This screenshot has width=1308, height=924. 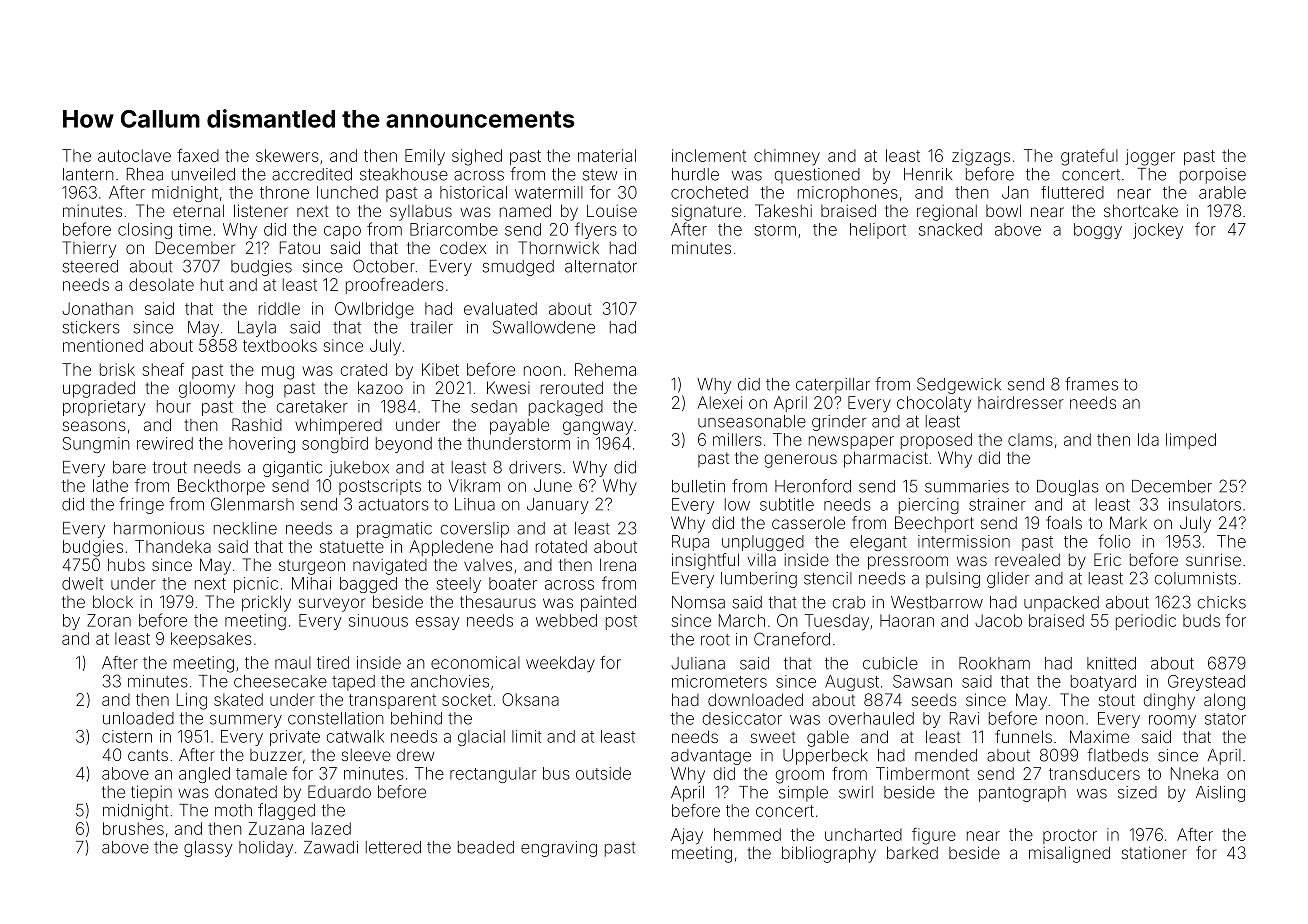 I want to click on buds, so click(x=1201, y=620).
